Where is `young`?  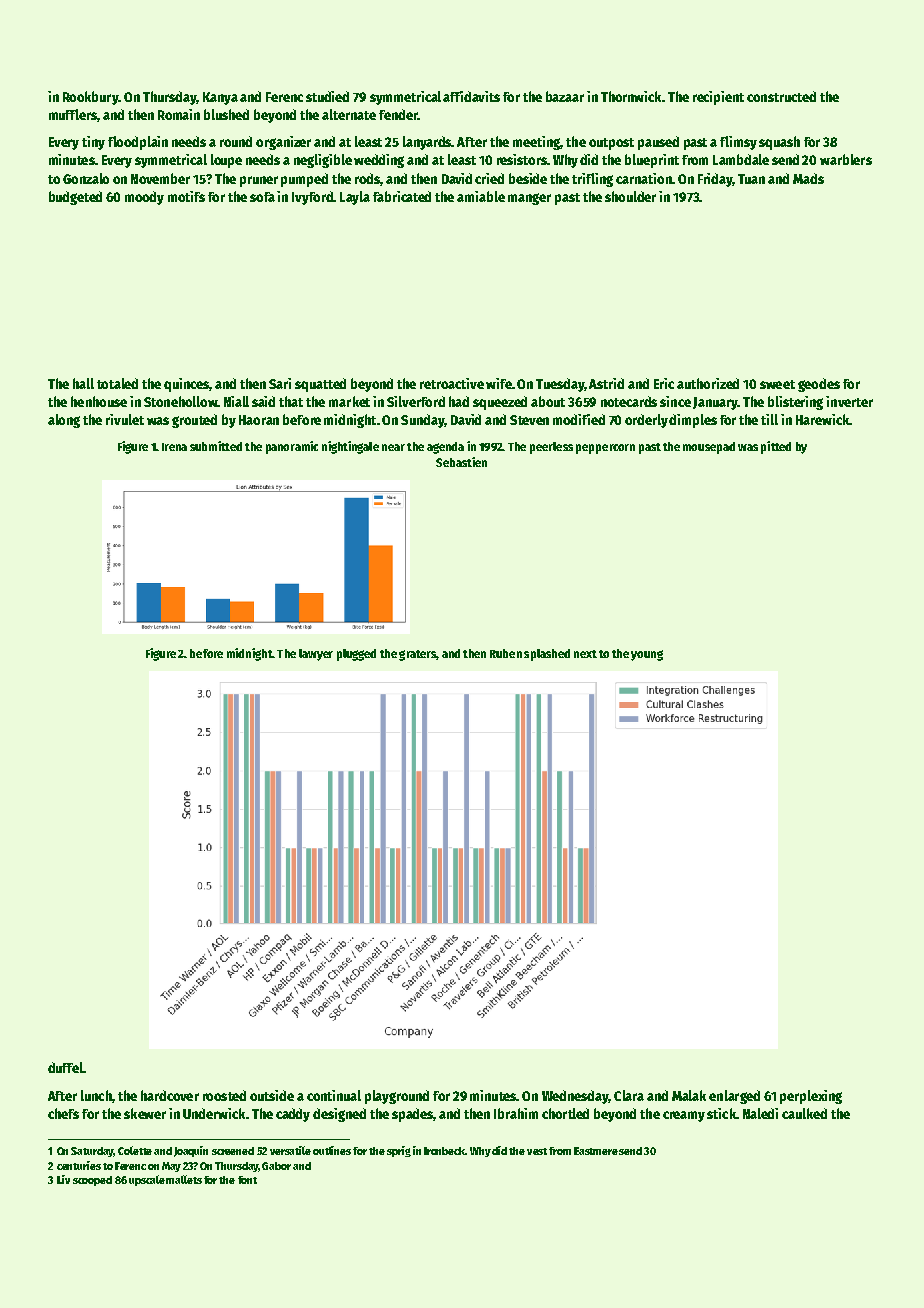 young is located at coordinates (647, 655).
